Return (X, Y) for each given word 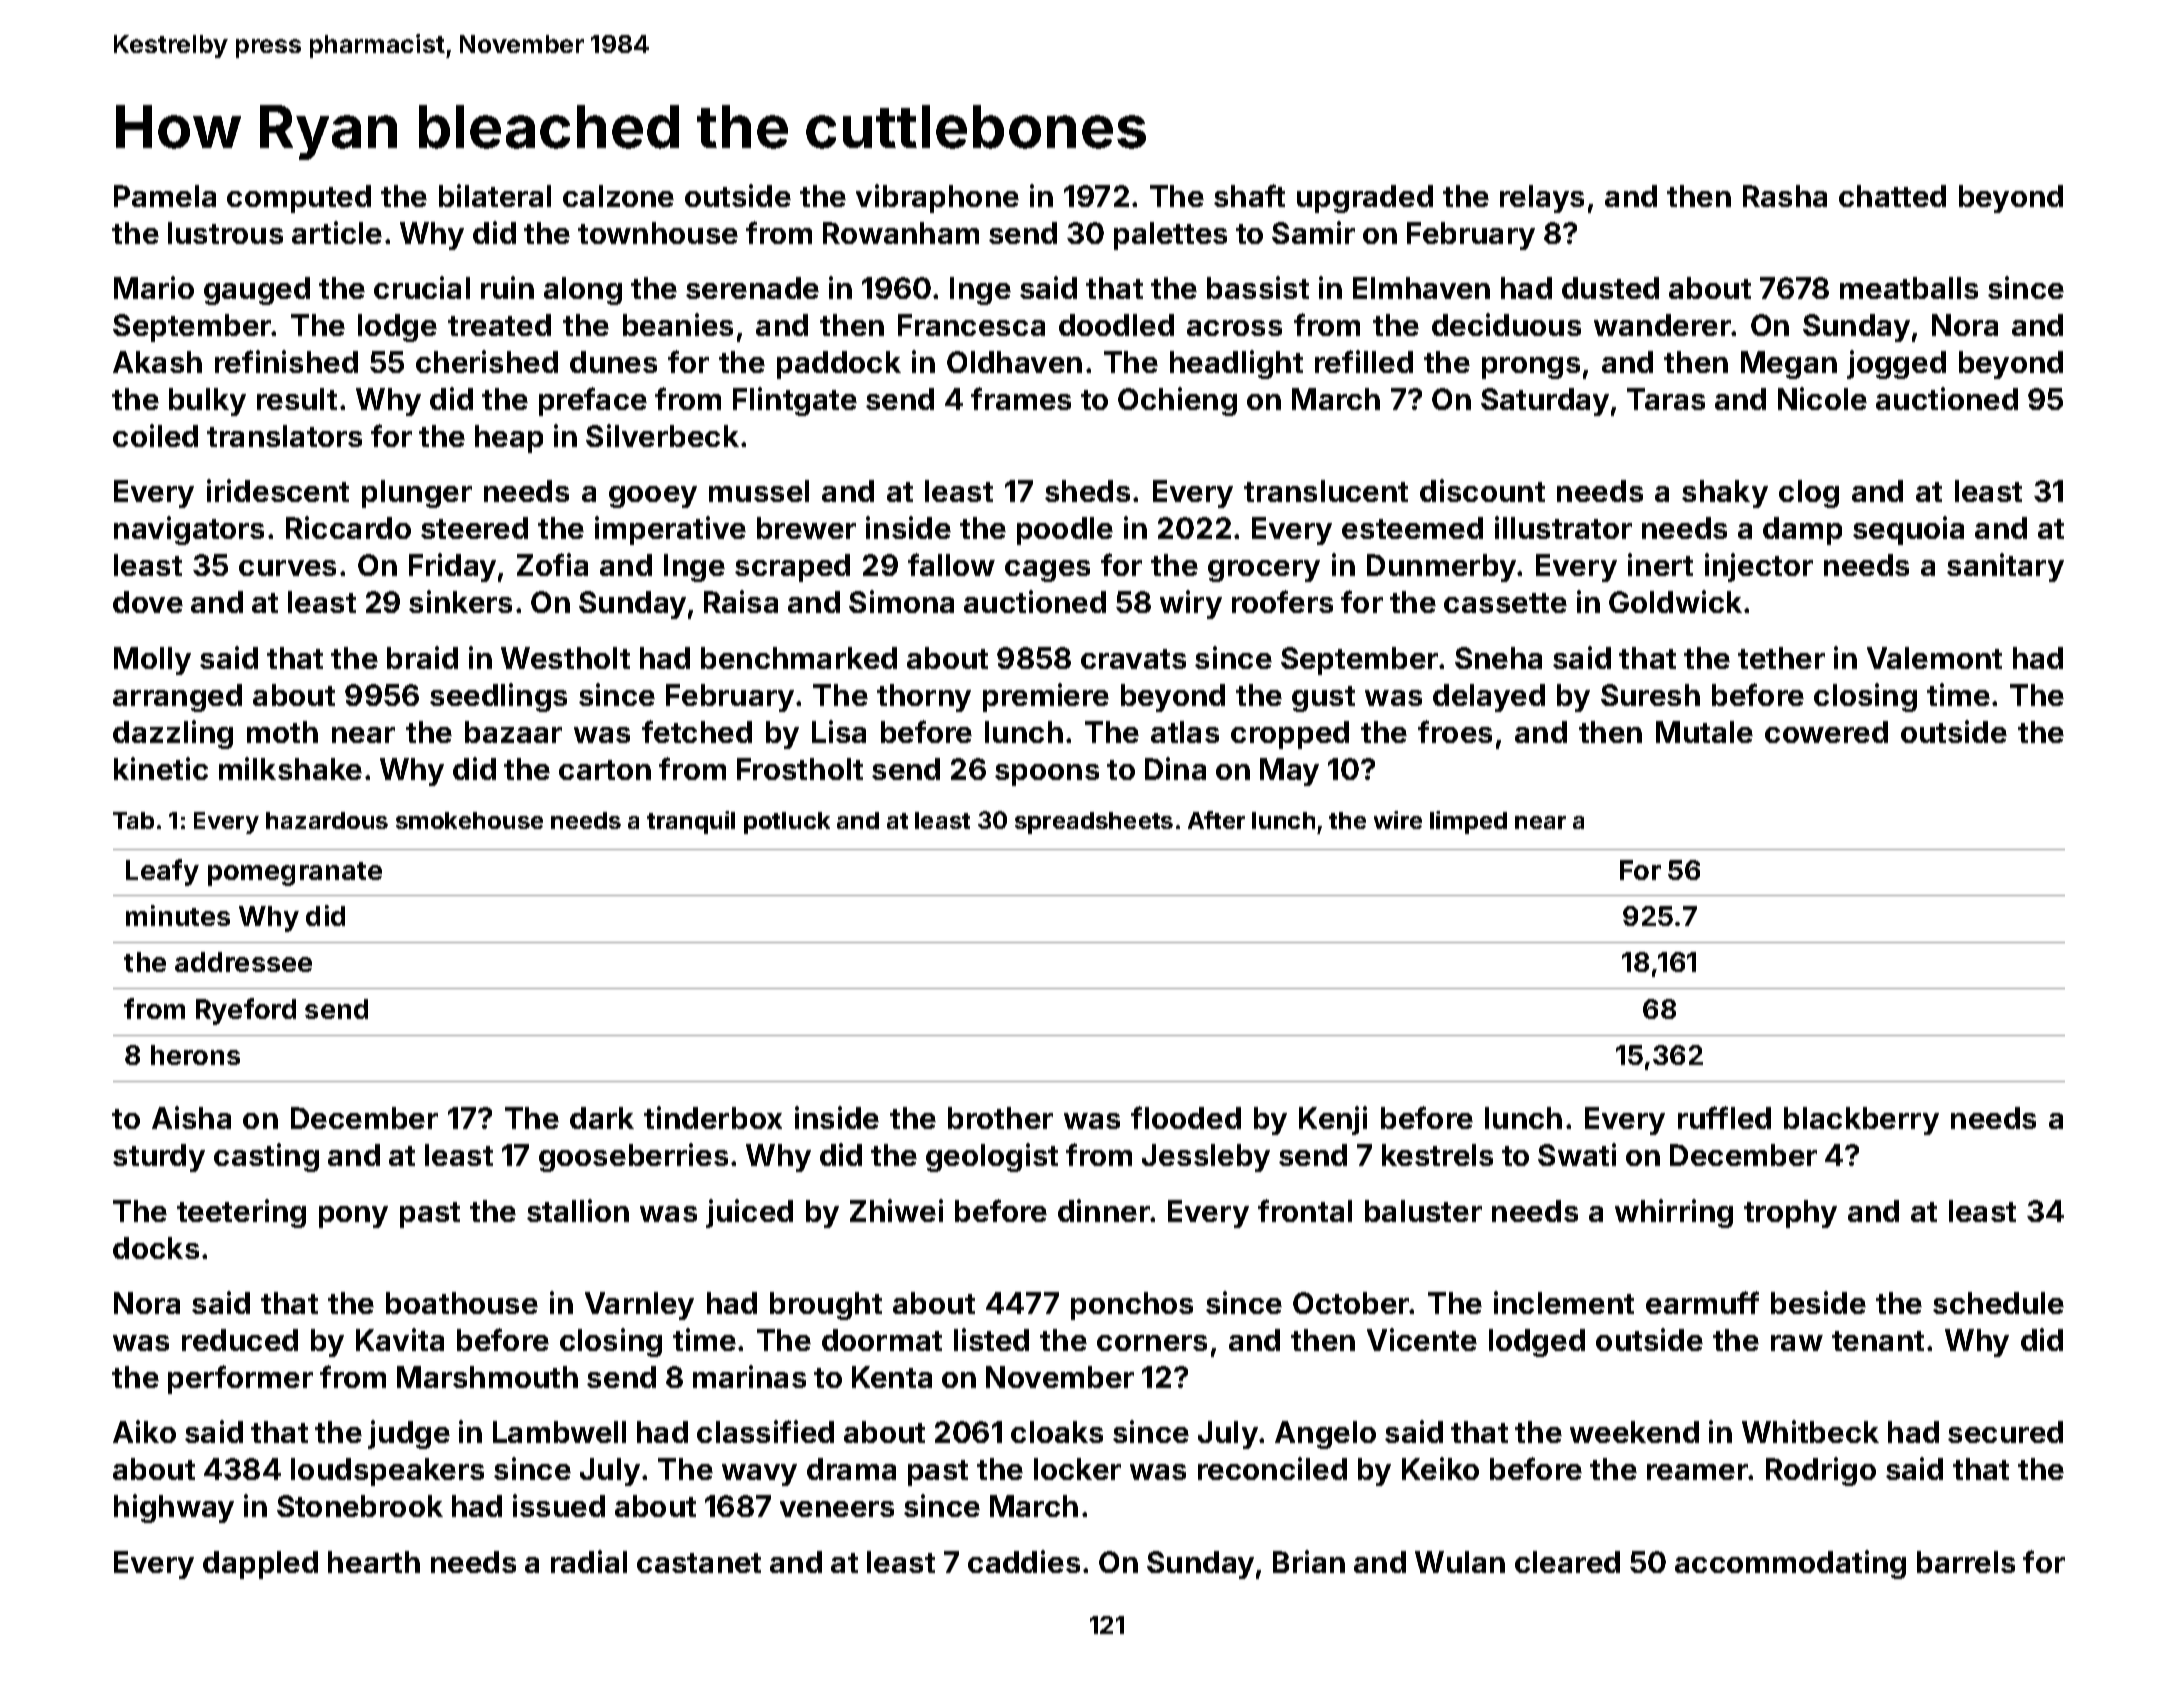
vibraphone (937, 198)
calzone (618, 196)
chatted (1892, 196)
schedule (1998, 1303)
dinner (1104, 1210)
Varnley (639, 1306)
